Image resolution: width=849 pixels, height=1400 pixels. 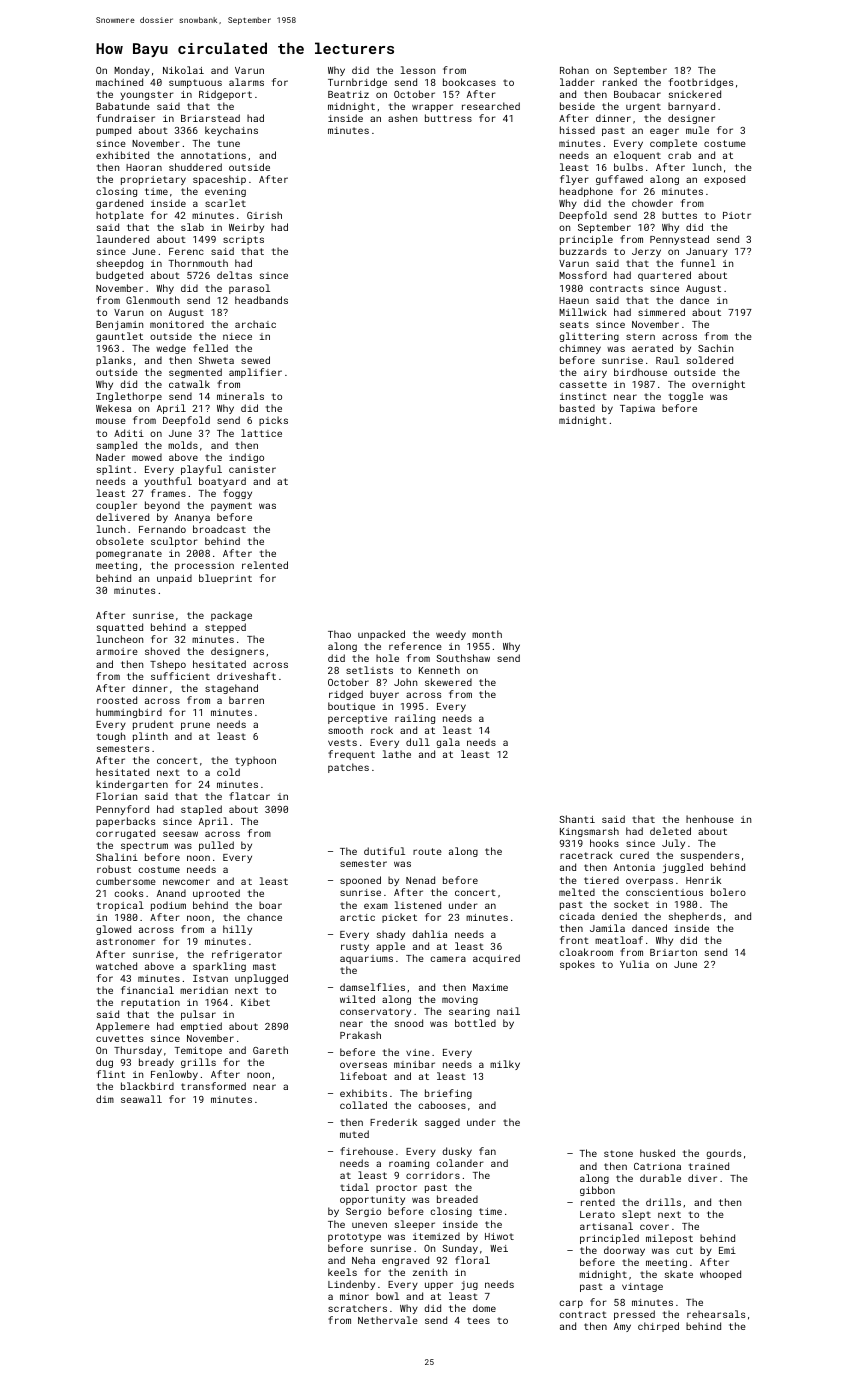 I want to click on drills, so click(x=663, y=1202).
